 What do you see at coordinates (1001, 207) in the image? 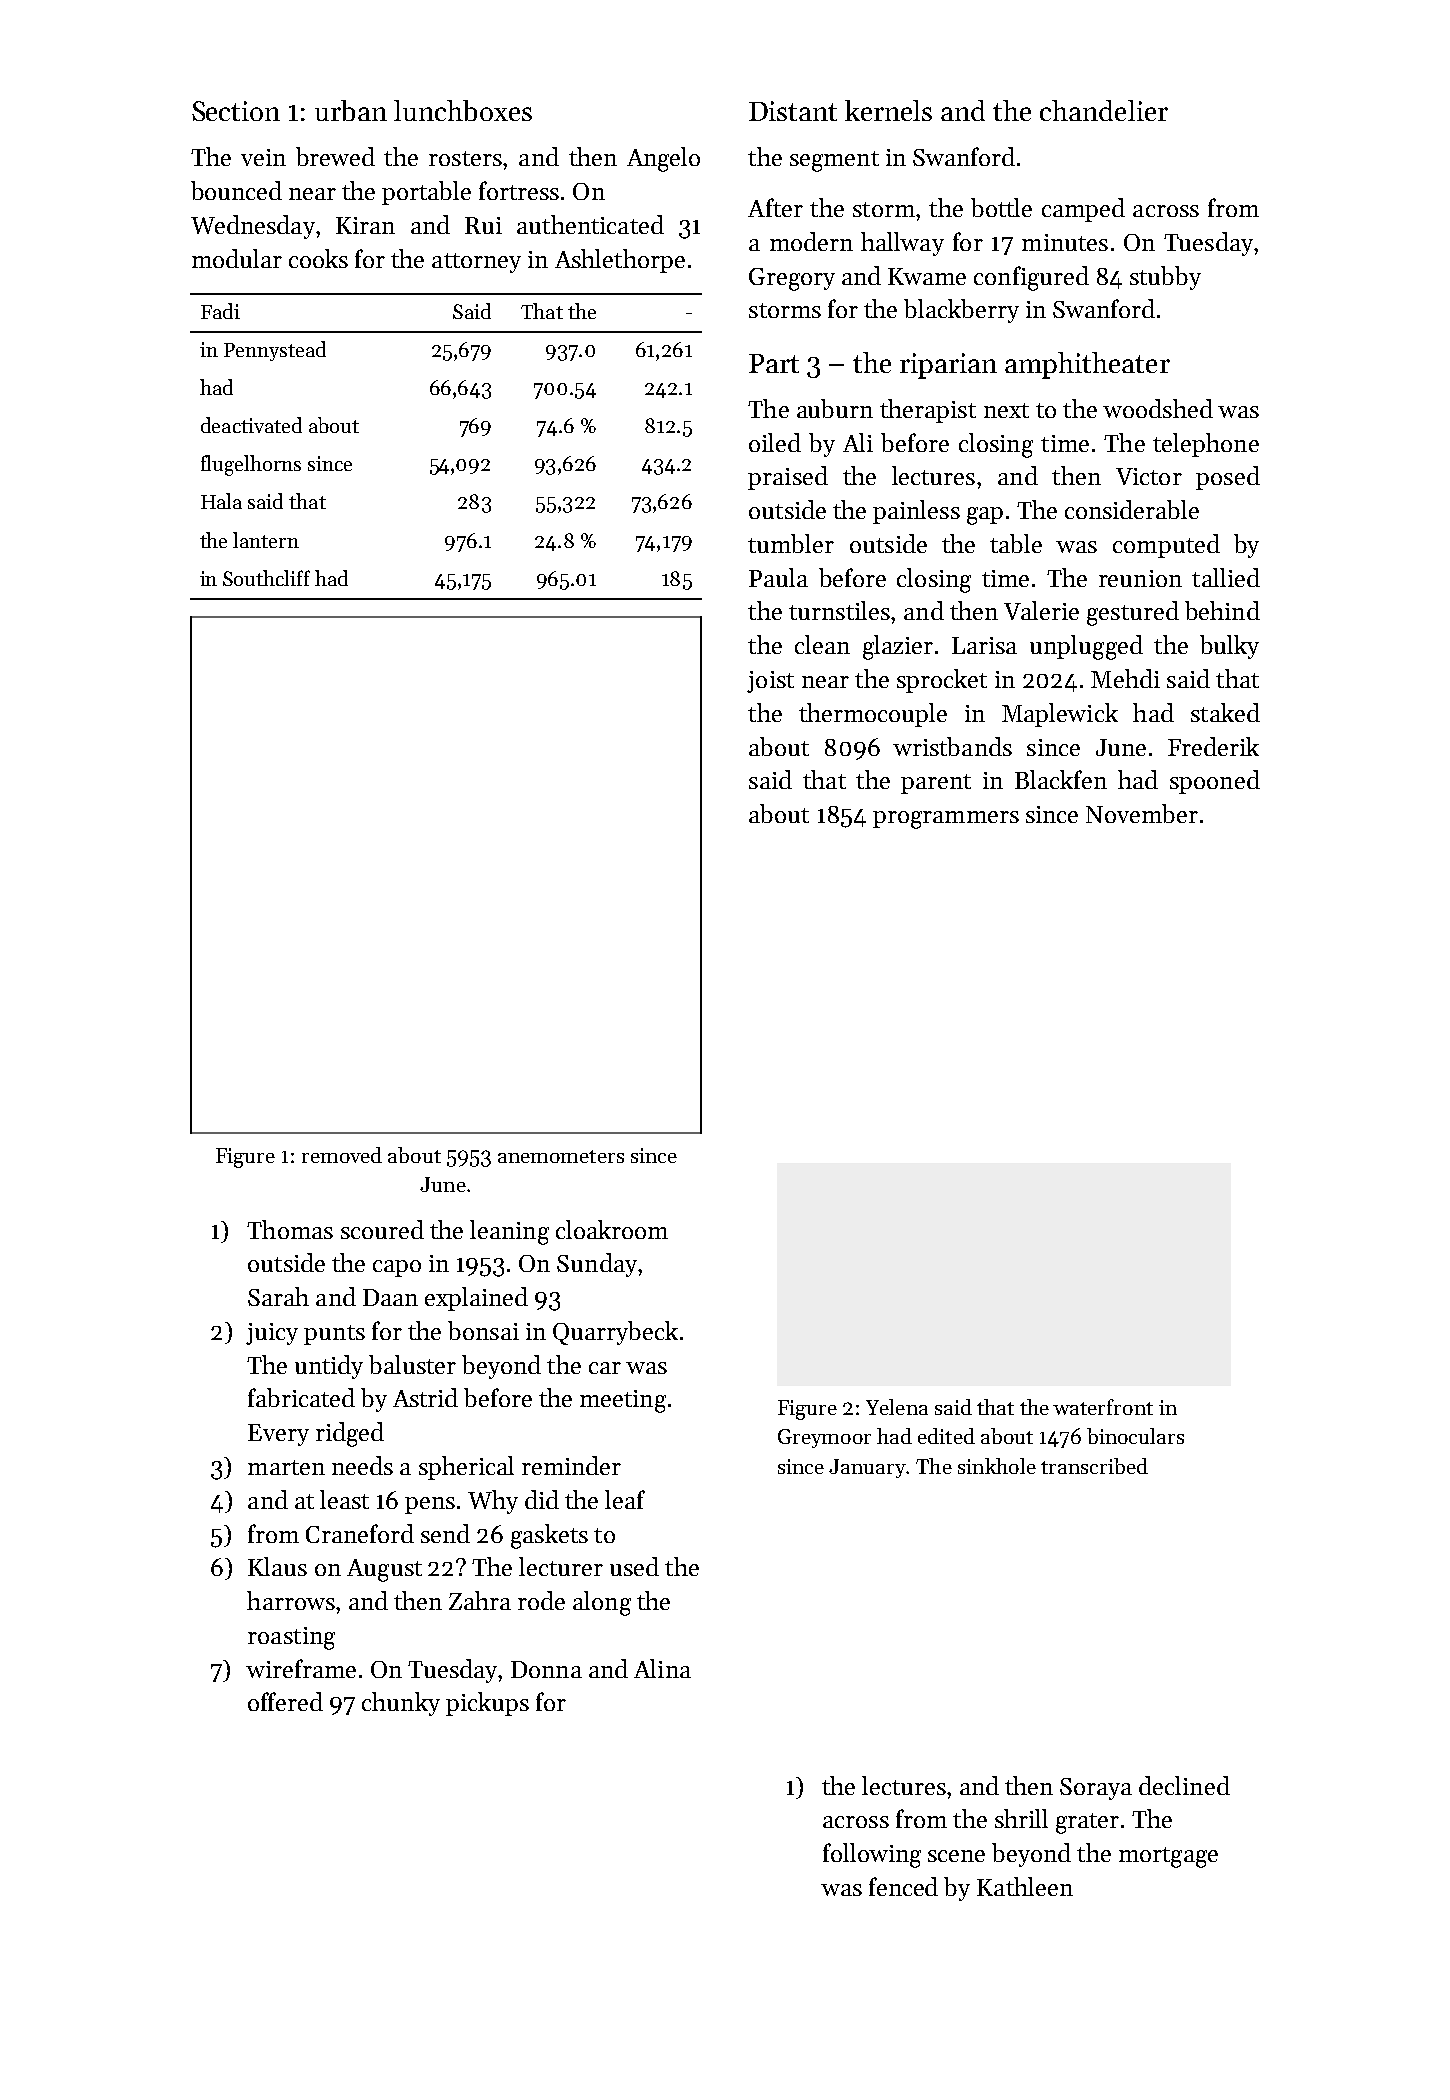
I see `bottle` at bounding box center [1001, 207].
